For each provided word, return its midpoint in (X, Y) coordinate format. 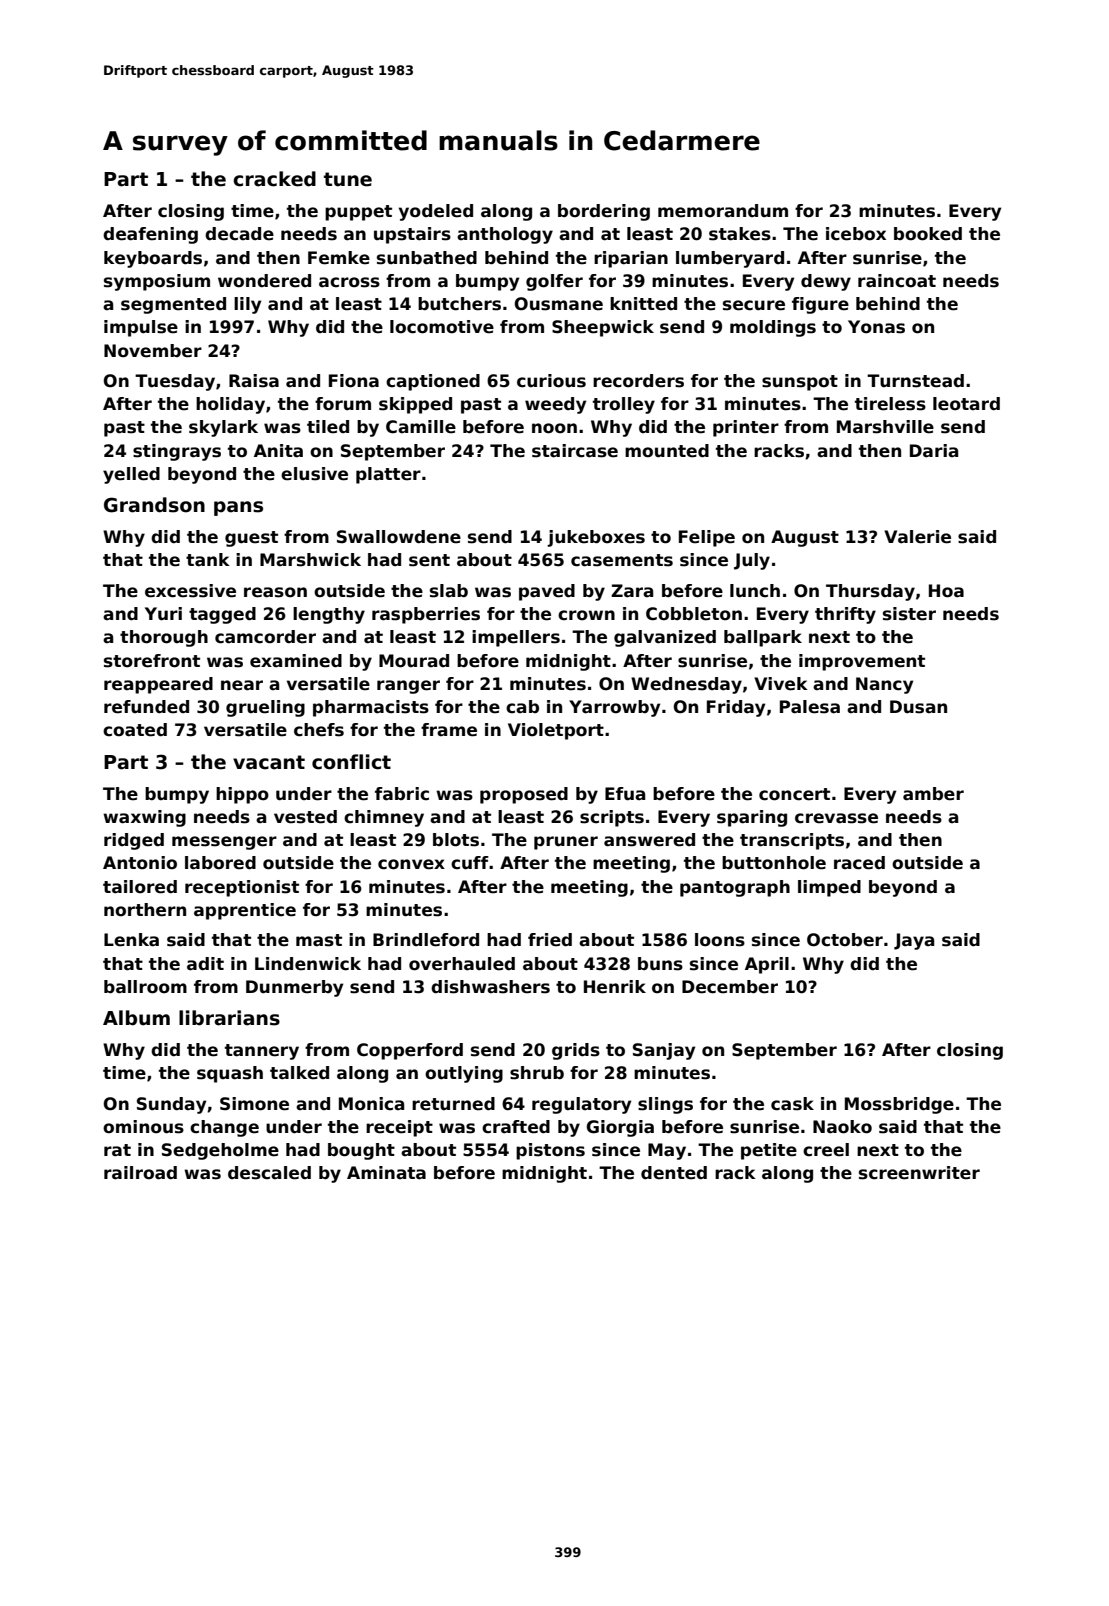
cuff (470, 863)
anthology (505, 235)
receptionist (242, 888)
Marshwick (310, 560)
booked (928, 234)
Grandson (154, 505)
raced (859, 863)
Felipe (707, 538)
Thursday (870, 592)
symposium (157, 282)
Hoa (946, 591)
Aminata (386, 1173)
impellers (516, 638)
